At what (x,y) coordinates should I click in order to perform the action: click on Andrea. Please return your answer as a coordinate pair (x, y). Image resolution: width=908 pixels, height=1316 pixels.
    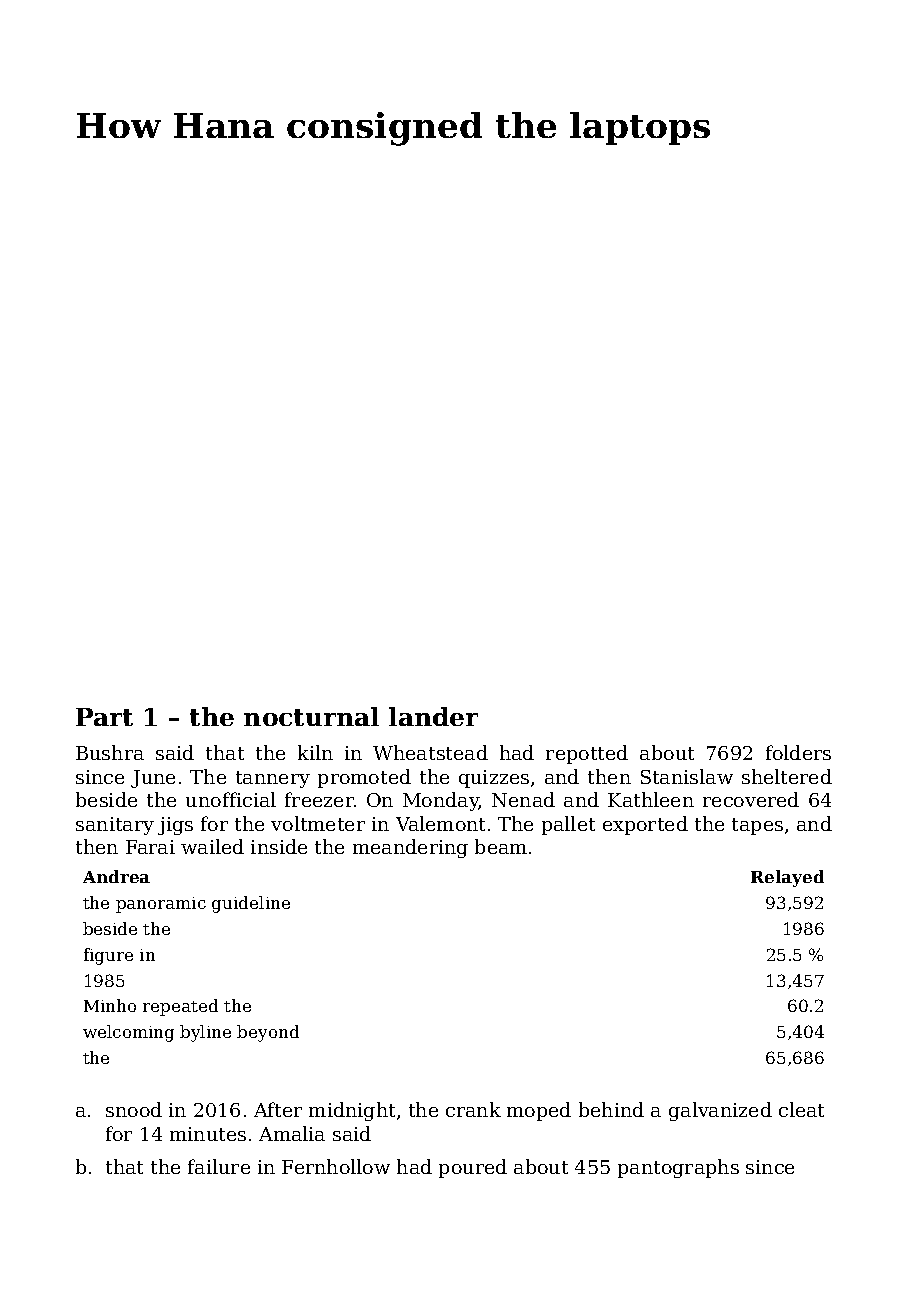
    Looking at the image, I should click on (116, 876).
